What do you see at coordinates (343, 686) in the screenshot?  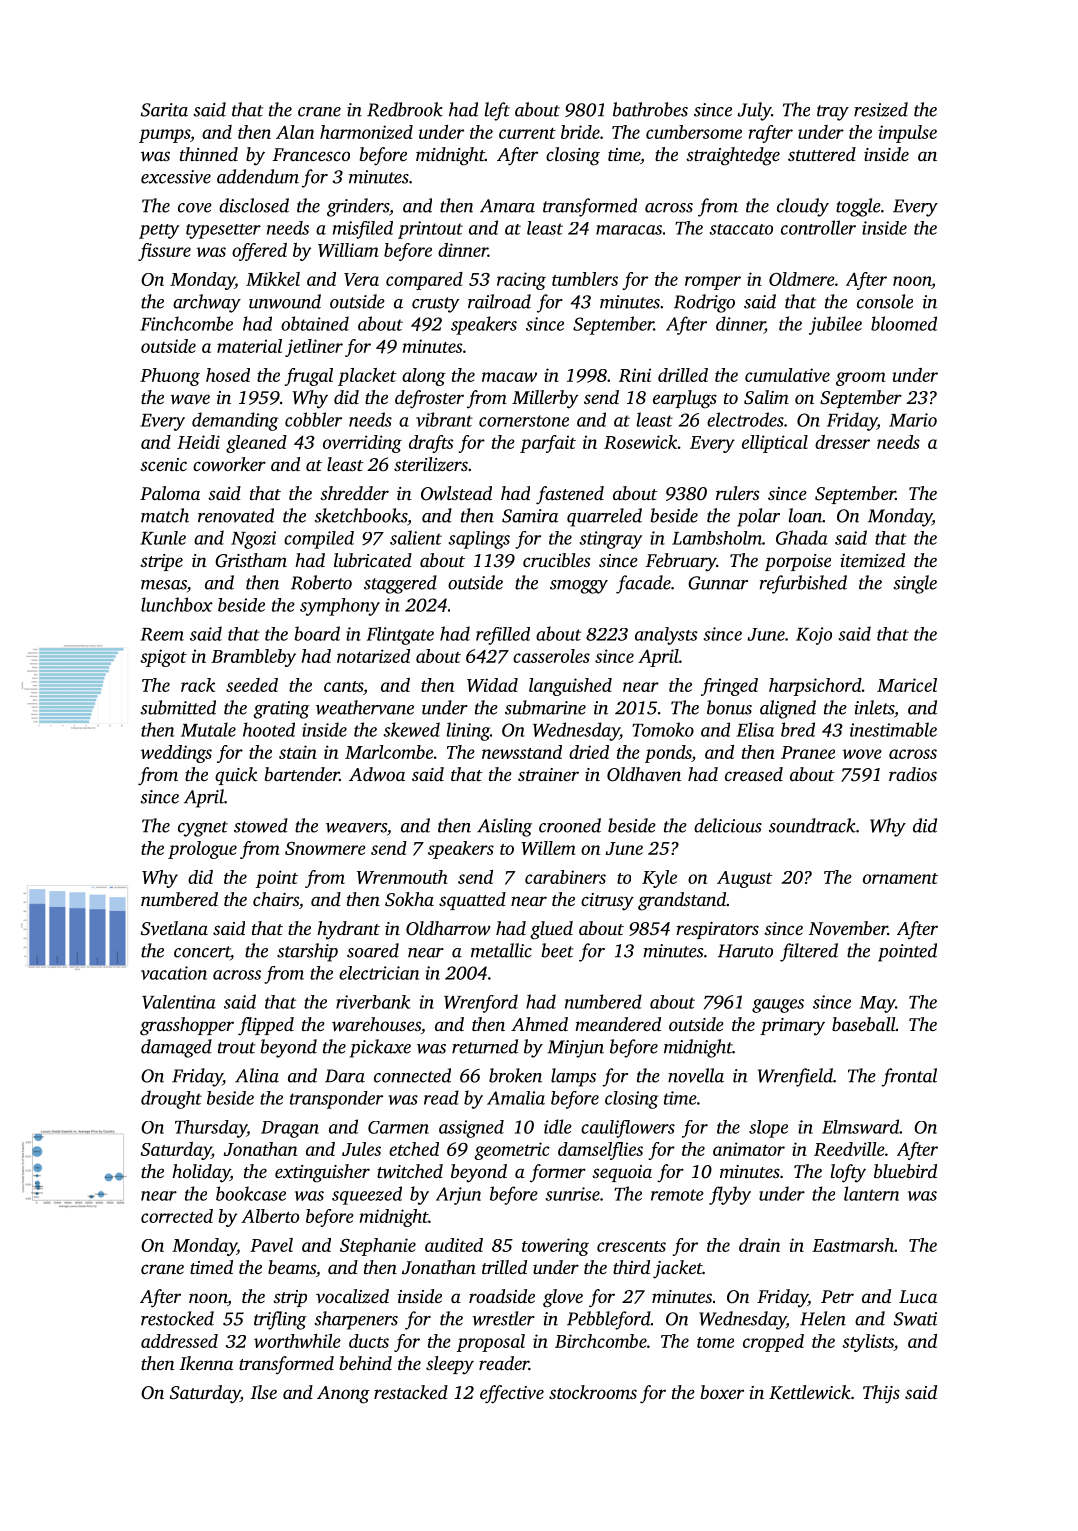 I see `cants` at bounding box center [343, 686].
